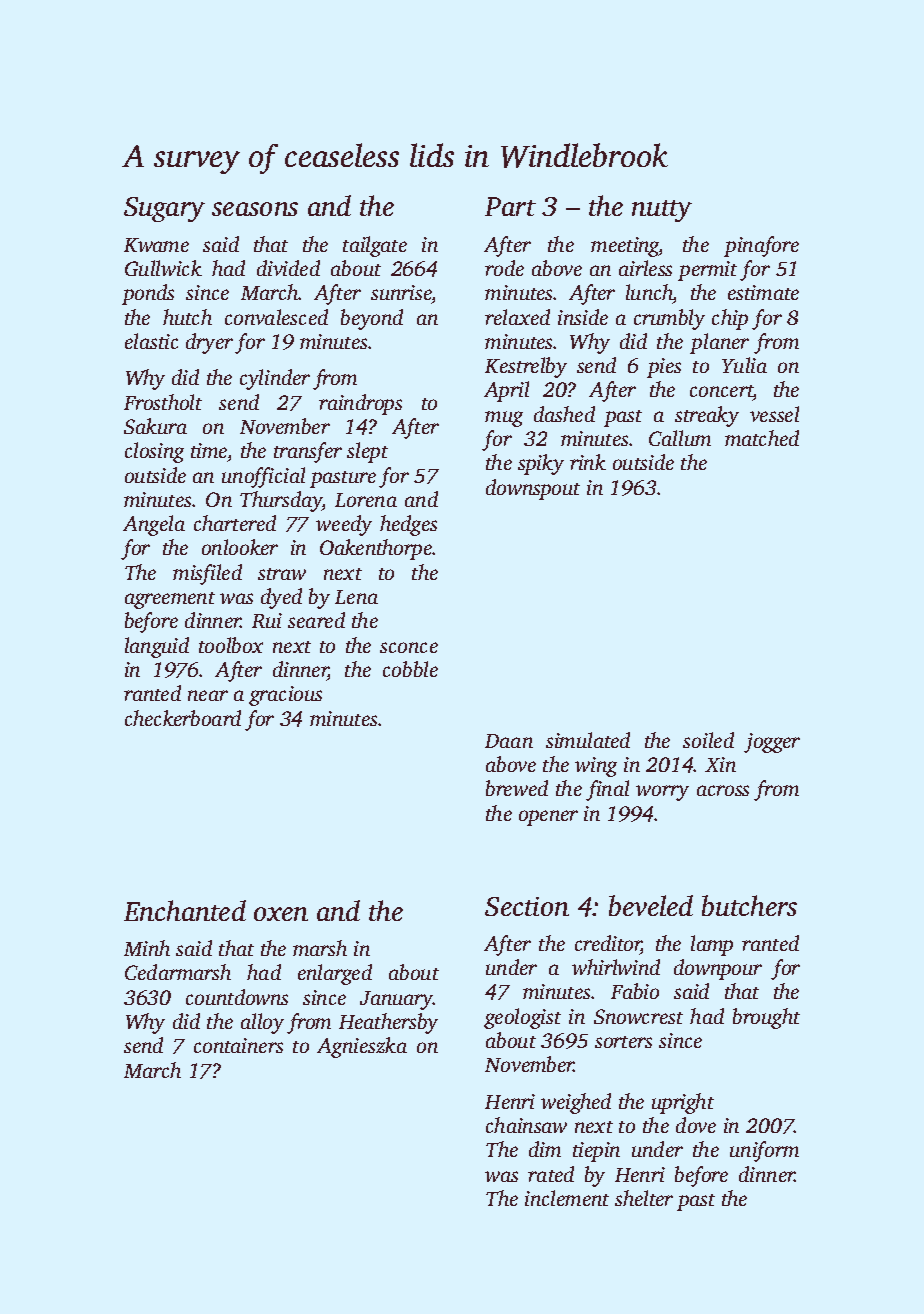 This screenshot has width=924, height=1314. What do you see at coordinates (409, 647) in the screenshot?
I see `sconce` at bounding box center [409, 647].
